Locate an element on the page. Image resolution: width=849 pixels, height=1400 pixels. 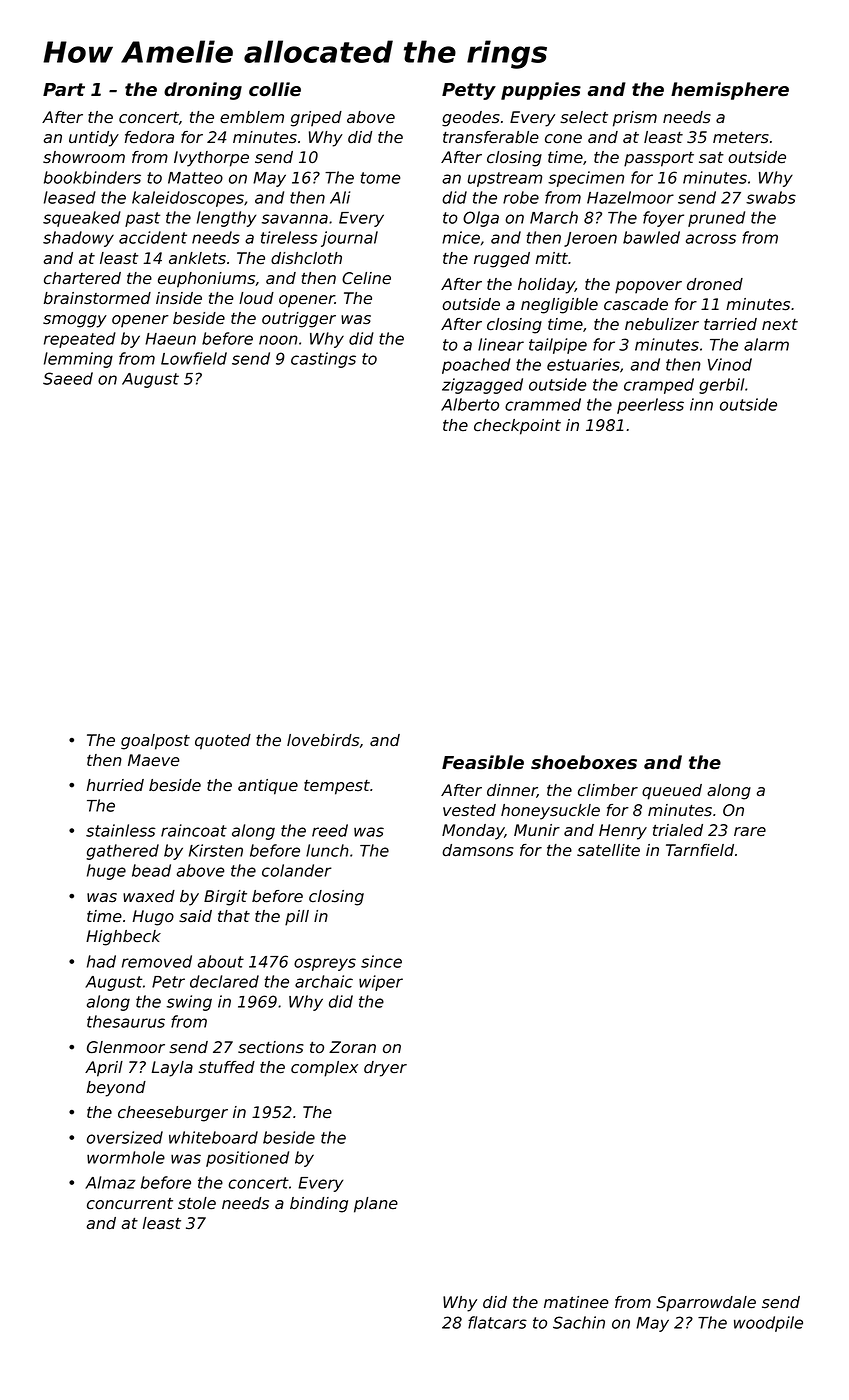
droning is located at coordinates (203, 91).
